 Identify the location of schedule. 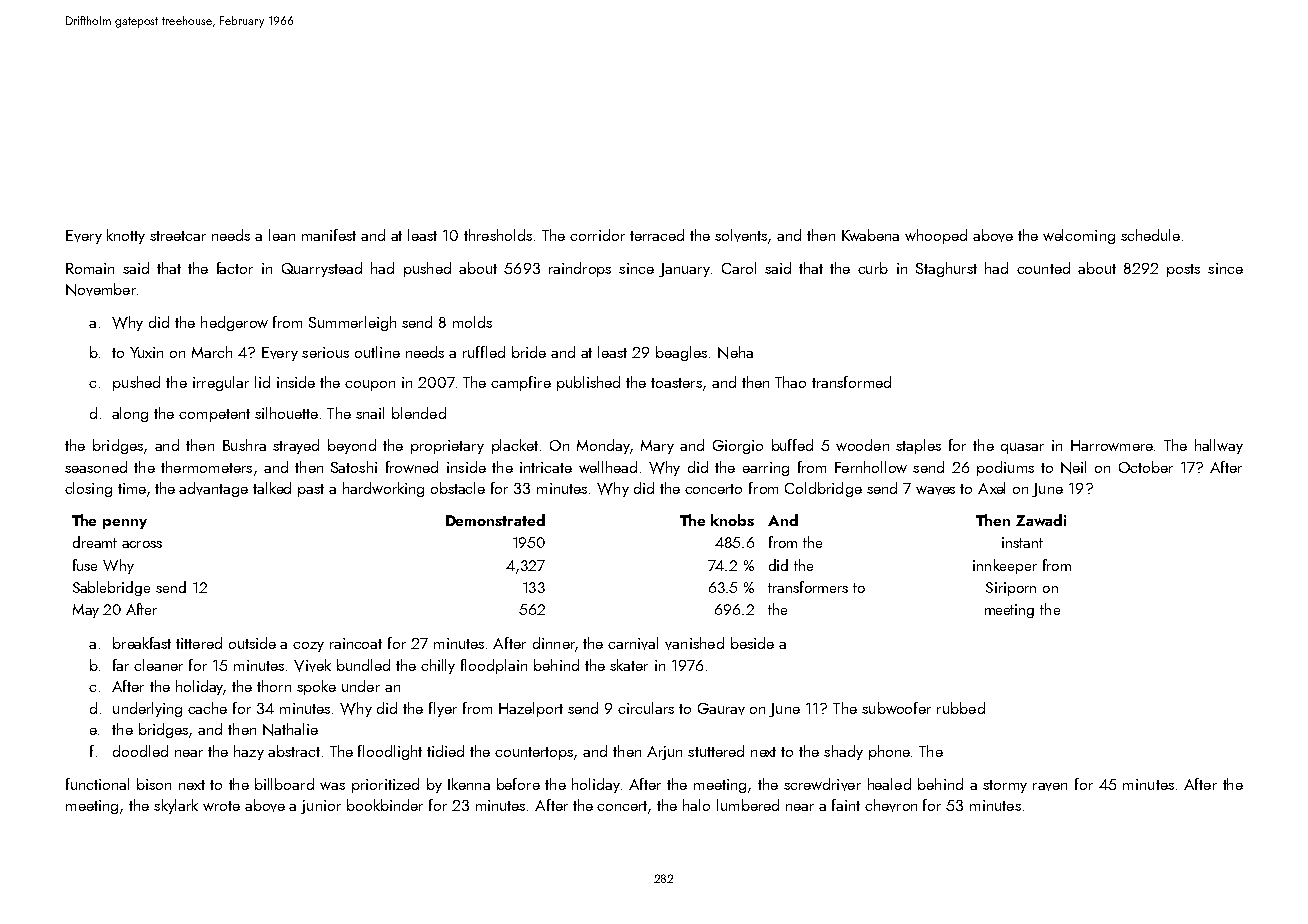
(1150, 235).
